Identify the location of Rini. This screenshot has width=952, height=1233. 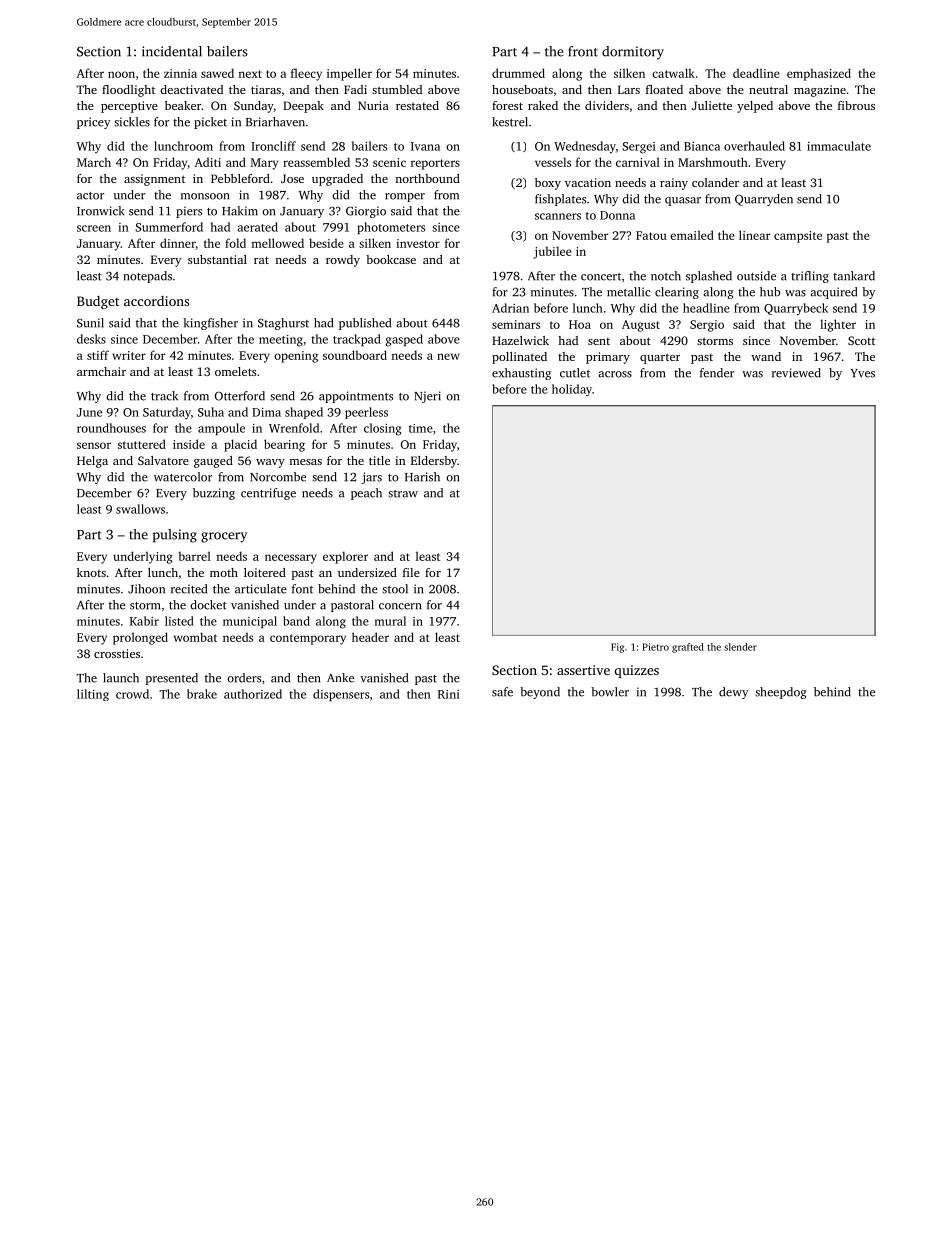
(449, 694).
